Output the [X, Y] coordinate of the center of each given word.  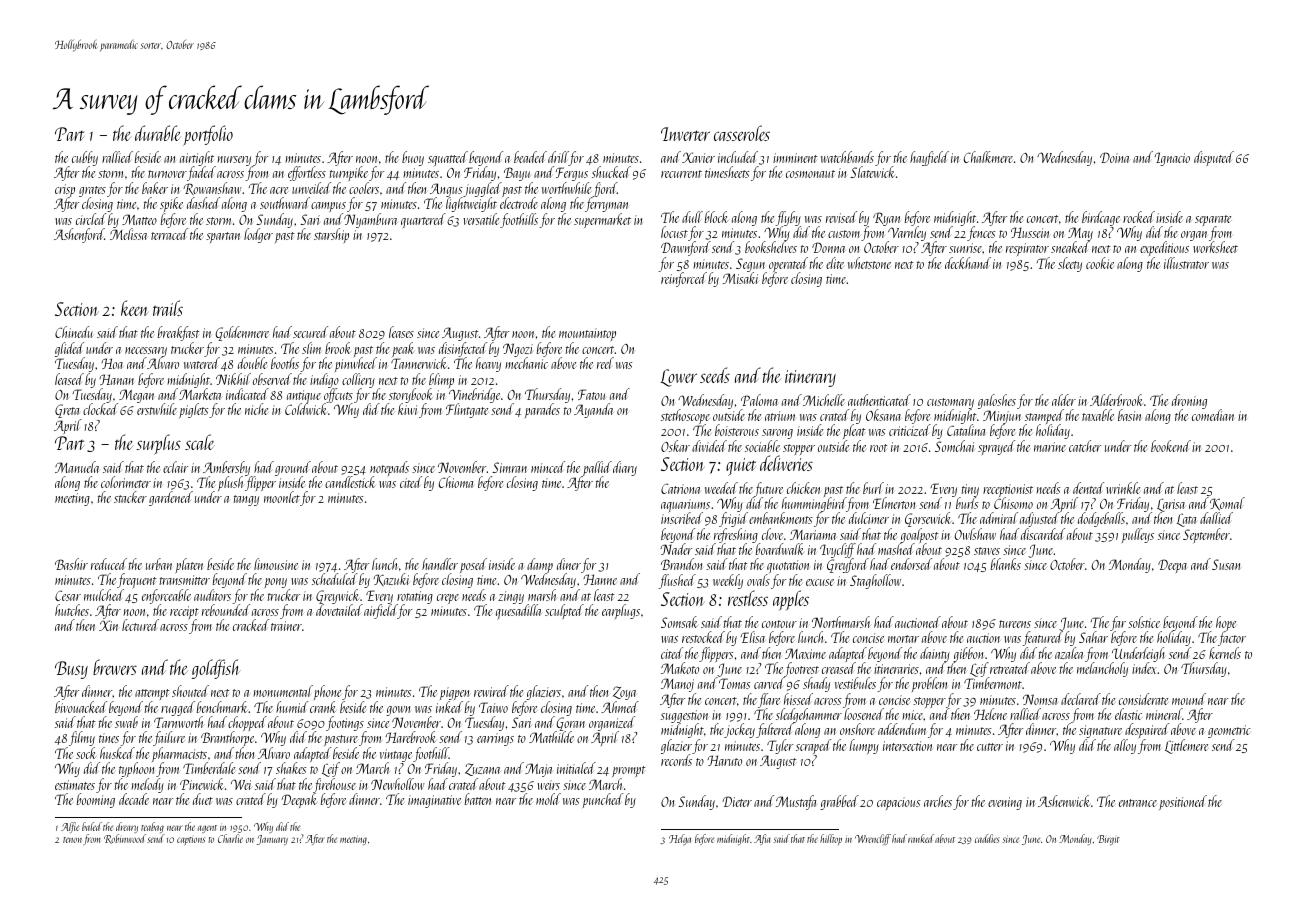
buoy [413, 158]
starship [331, 235]
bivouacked [81, 707]
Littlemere [1186, 746]
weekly [728, 581]
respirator [1028, 250]
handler [440, 564]
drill [558, 157]
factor [1232, 639]
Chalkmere [988, 157]
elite [835, 263]
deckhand [968, 263]
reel [605, 363]
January [272, 840]
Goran [570, 724]
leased [69, 379]
